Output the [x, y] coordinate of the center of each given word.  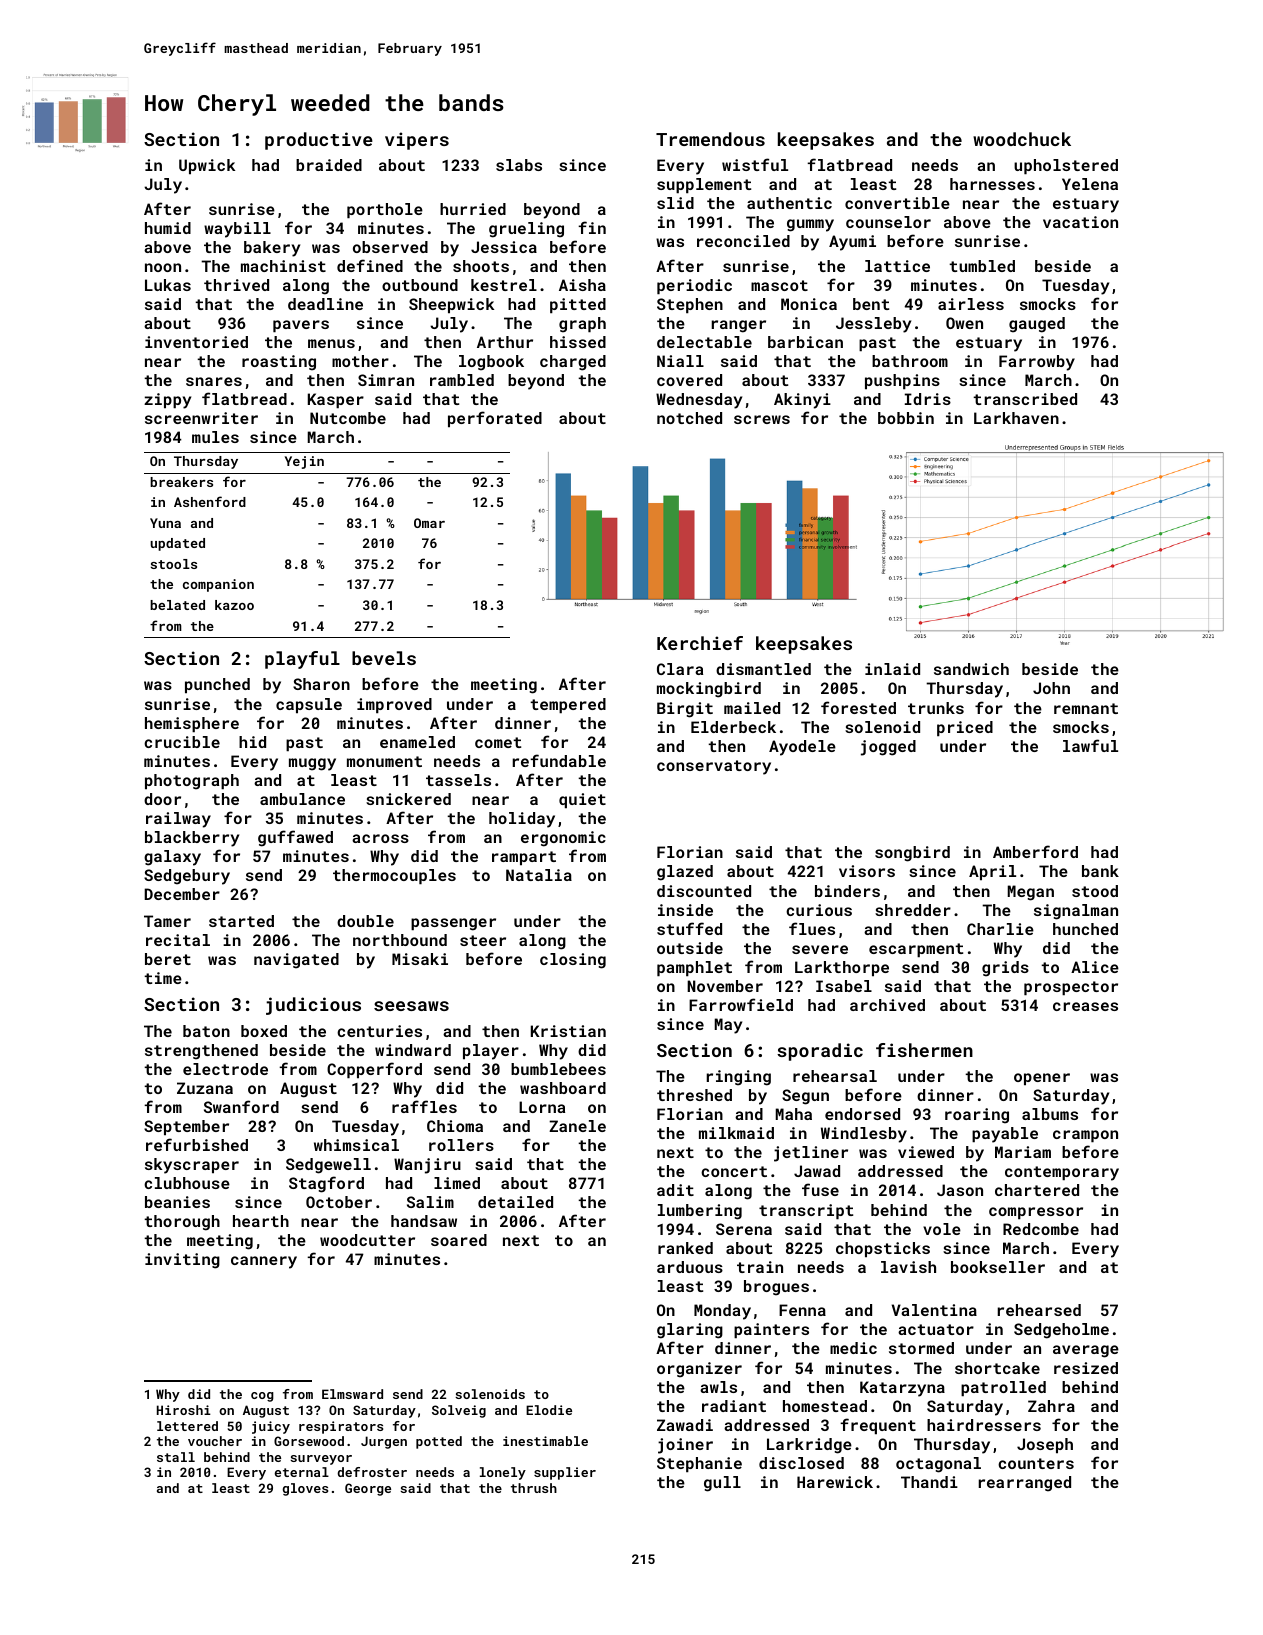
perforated [495, 419]
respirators [341, 1427]
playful [302, 660]
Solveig [459, 1411]
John [1051, 688]
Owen [964, 323]
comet [498, 742]
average [1086, 1351]
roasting [279, 363]
